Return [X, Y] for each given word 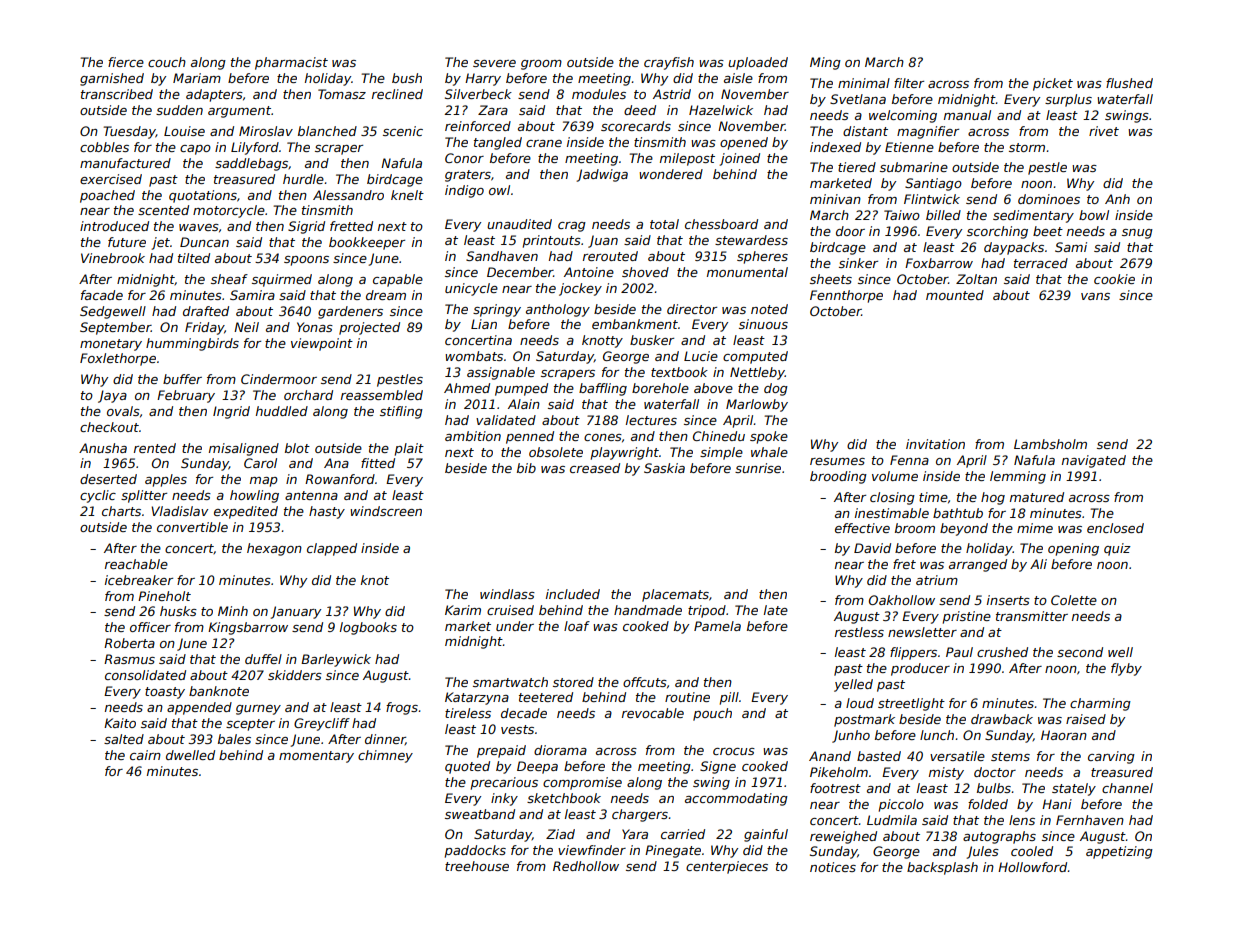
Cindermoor [279, 379]
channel [1127, 788]
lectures [651, 420]
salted [124, 739]
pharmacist [291, 63]
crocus [734, 751]
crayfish [669, 63]
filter [909, 83]
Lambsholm [1050, 444]
